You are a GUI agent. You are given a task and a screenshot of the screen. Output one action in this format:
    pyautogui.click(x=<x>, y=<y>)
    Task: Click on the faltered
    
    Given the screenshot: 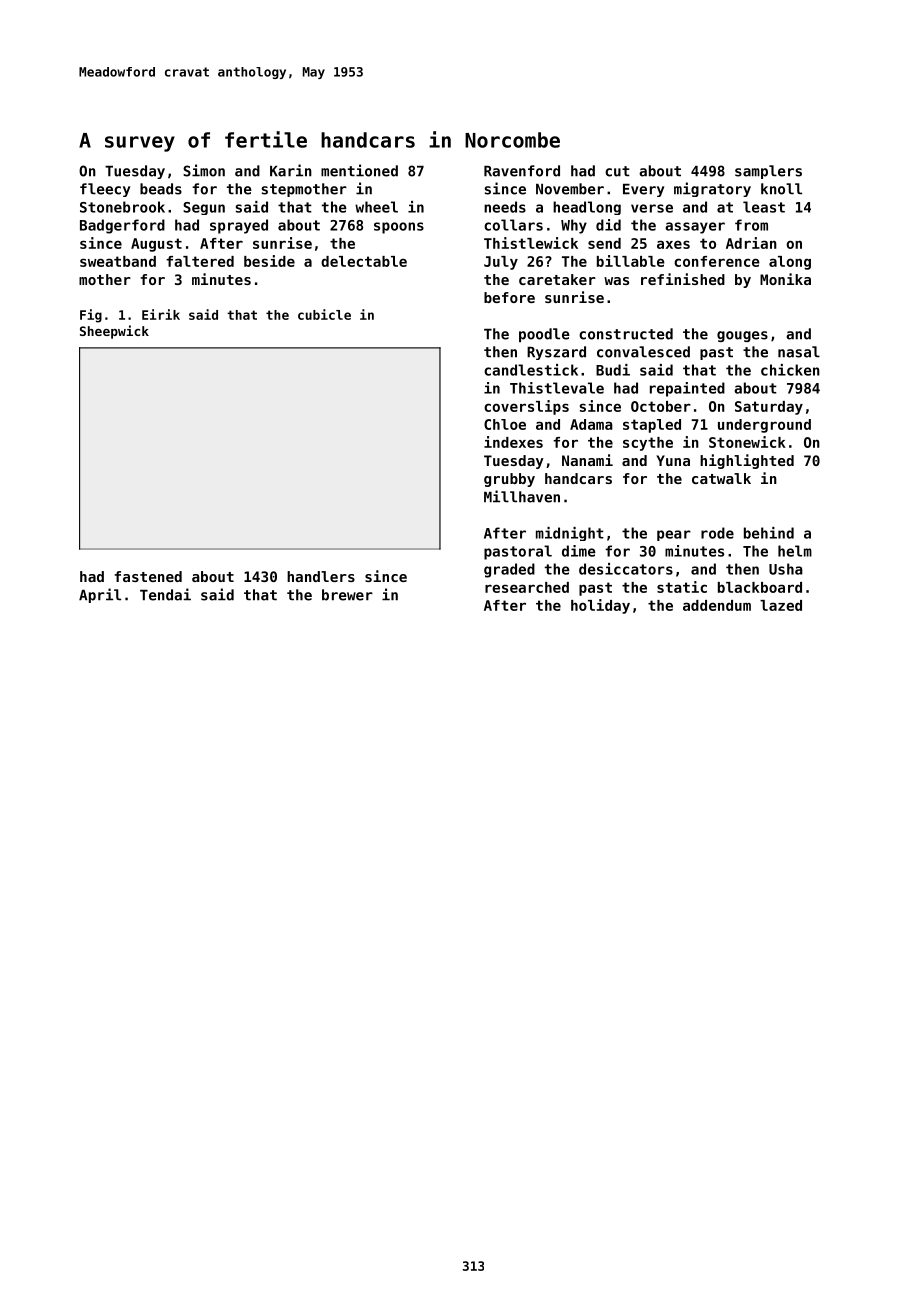 What is the action you would take?
    pyautogui.click(x=200, y=261)
